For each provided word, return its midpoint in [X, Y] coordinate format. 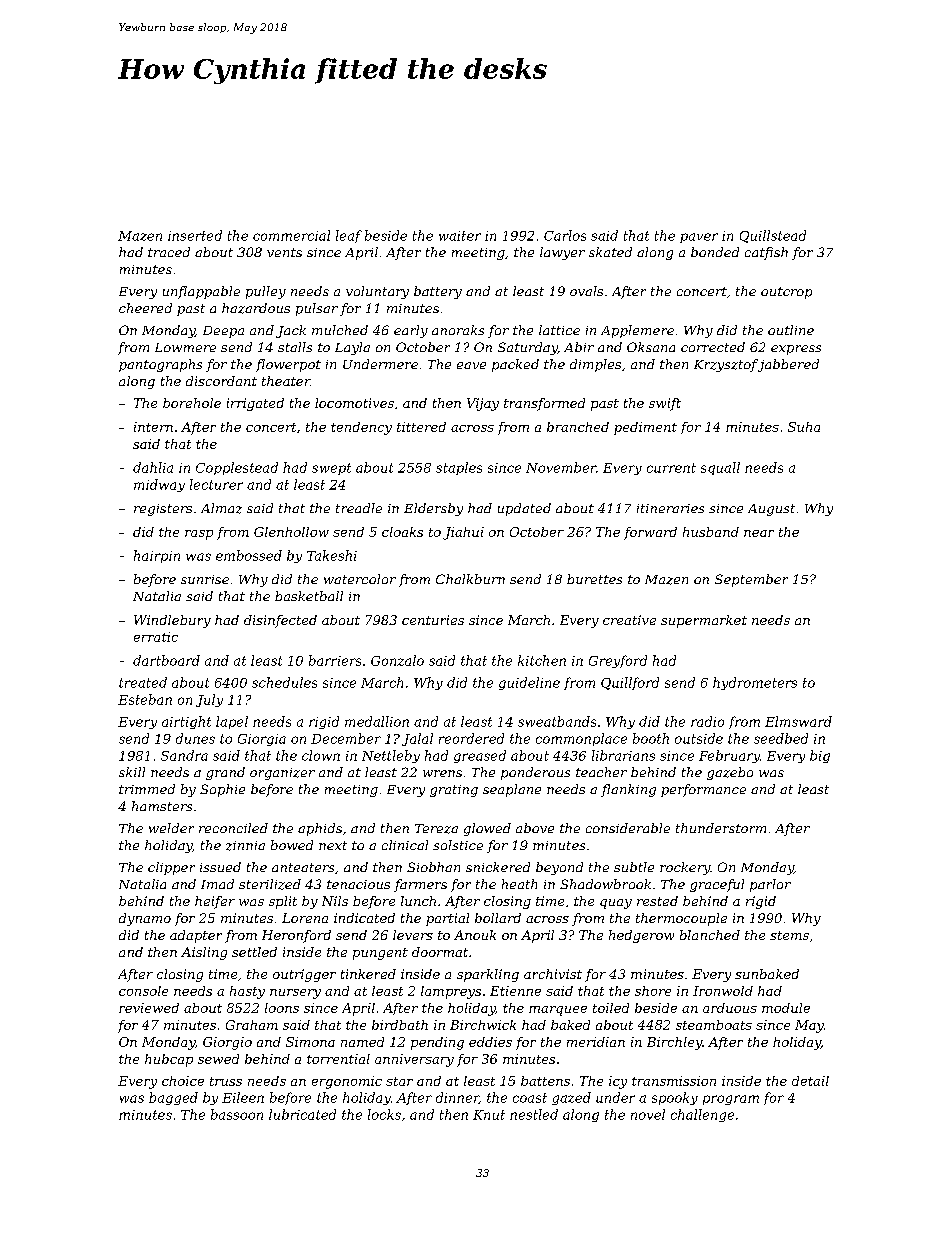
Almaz [221, 508]
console [143, 991]
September [751, 580]
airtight [186, 722]
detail [810, 1081]
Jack [291, 331]
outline [791, 330]
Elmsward [798, 721]
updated [524, 509]
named [362, 1042]
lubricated [302, 1114]
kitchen [542, 660]
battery [438, 292]
